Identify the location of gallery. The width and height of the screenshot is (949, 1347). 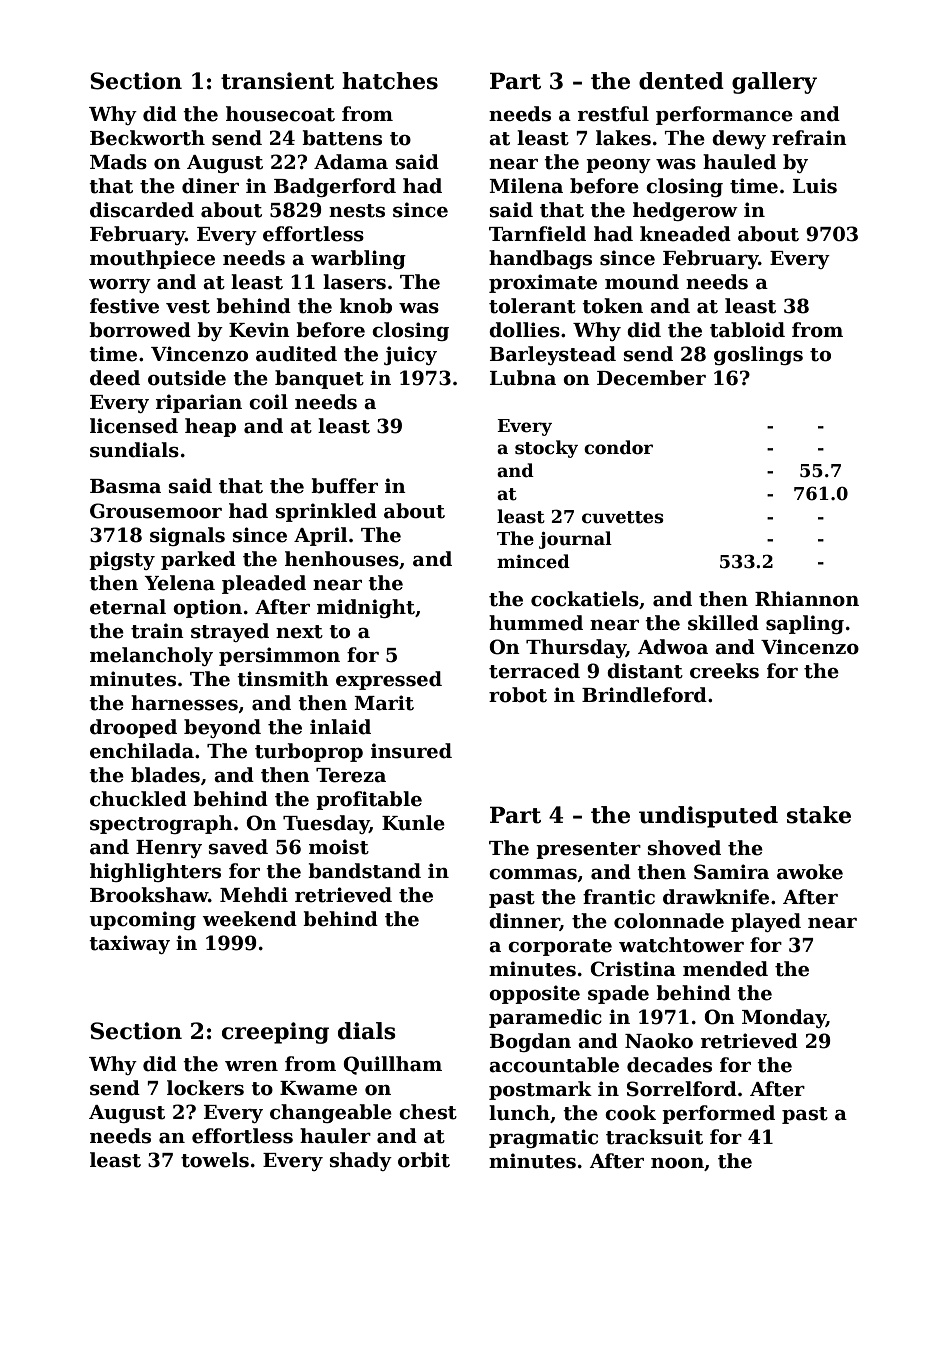
(774, 83).
